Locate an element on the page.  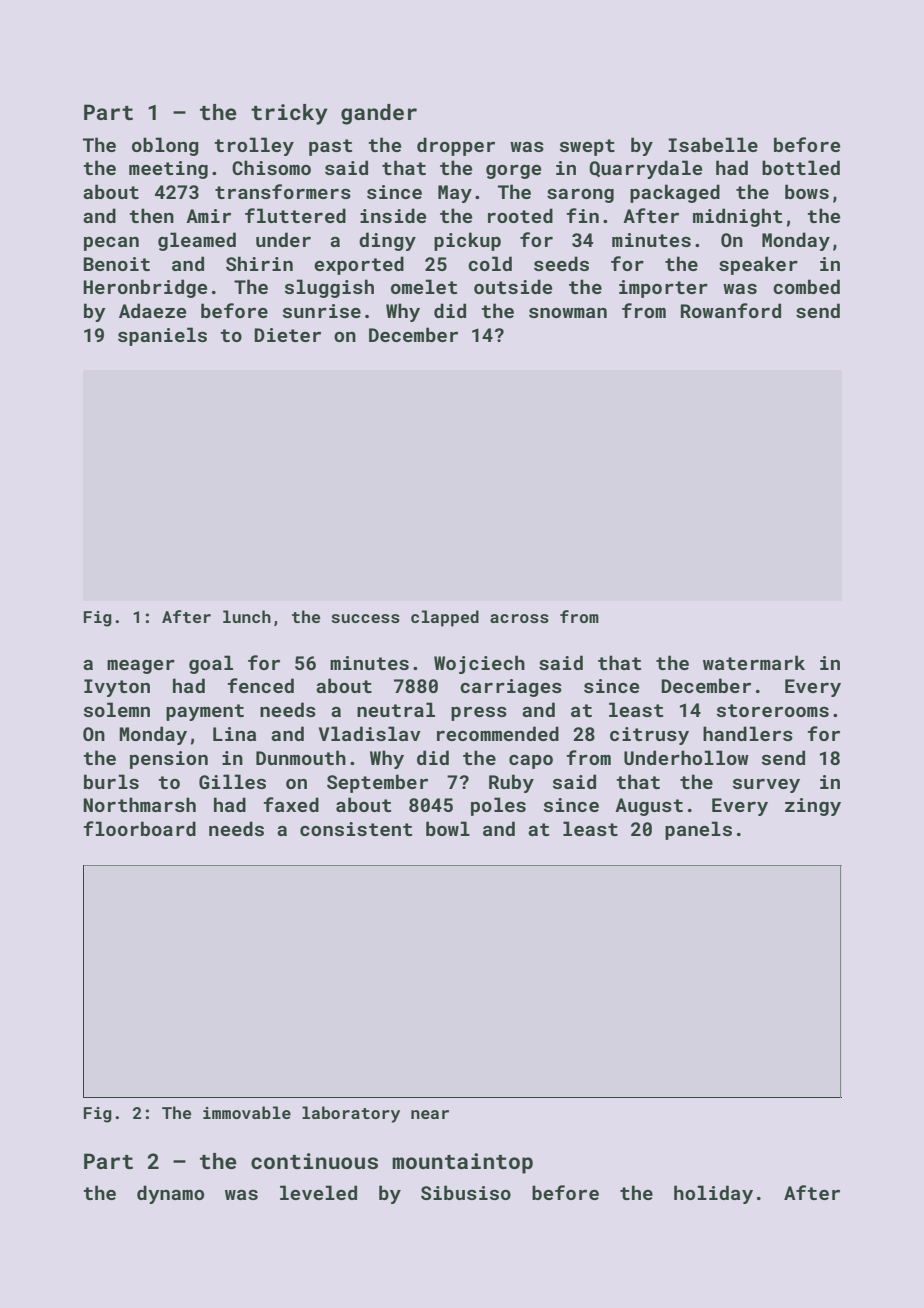
carriages is located at coordinates (511, 688).
